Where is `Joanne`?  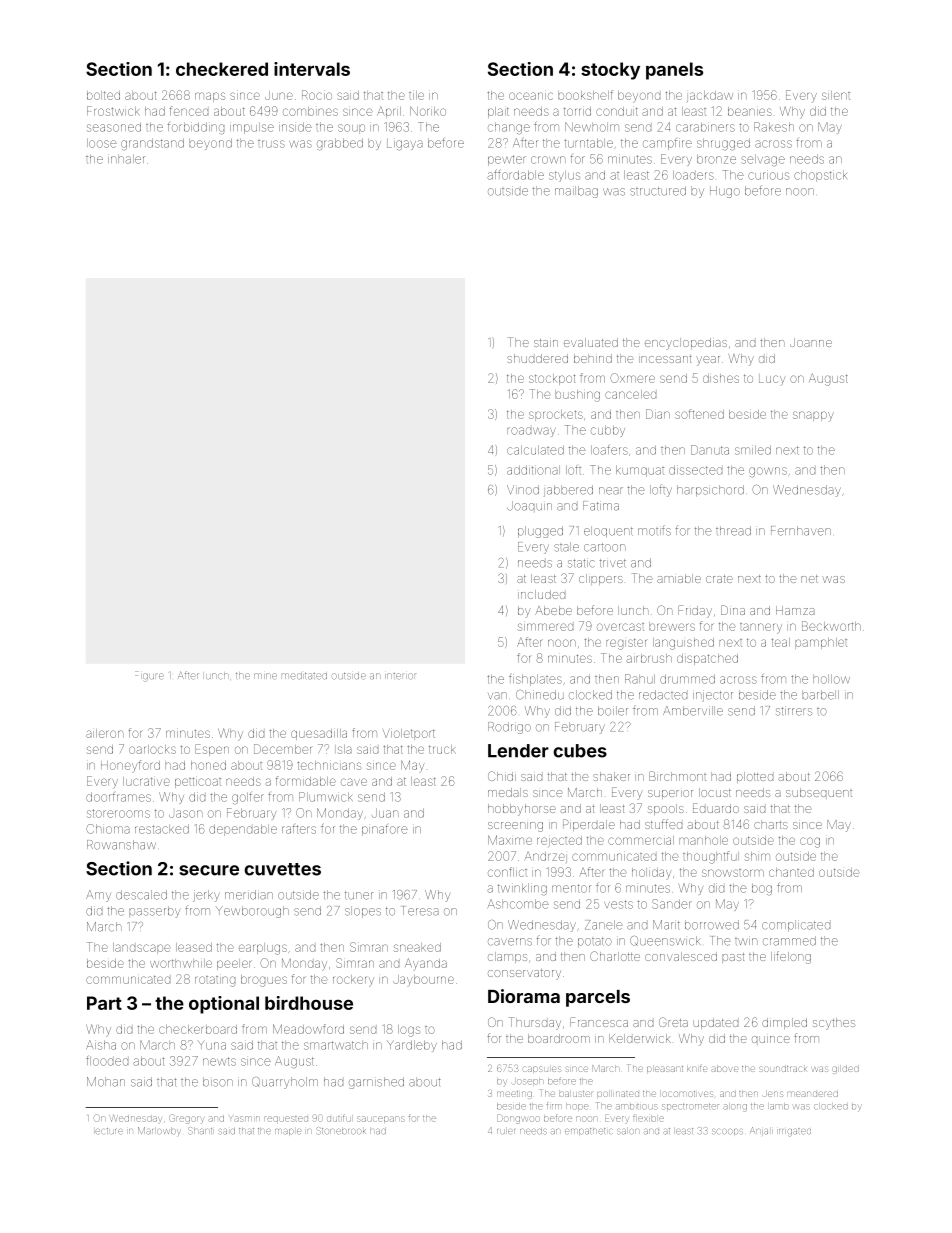
Joanne is located at coordinates (811, 342).
